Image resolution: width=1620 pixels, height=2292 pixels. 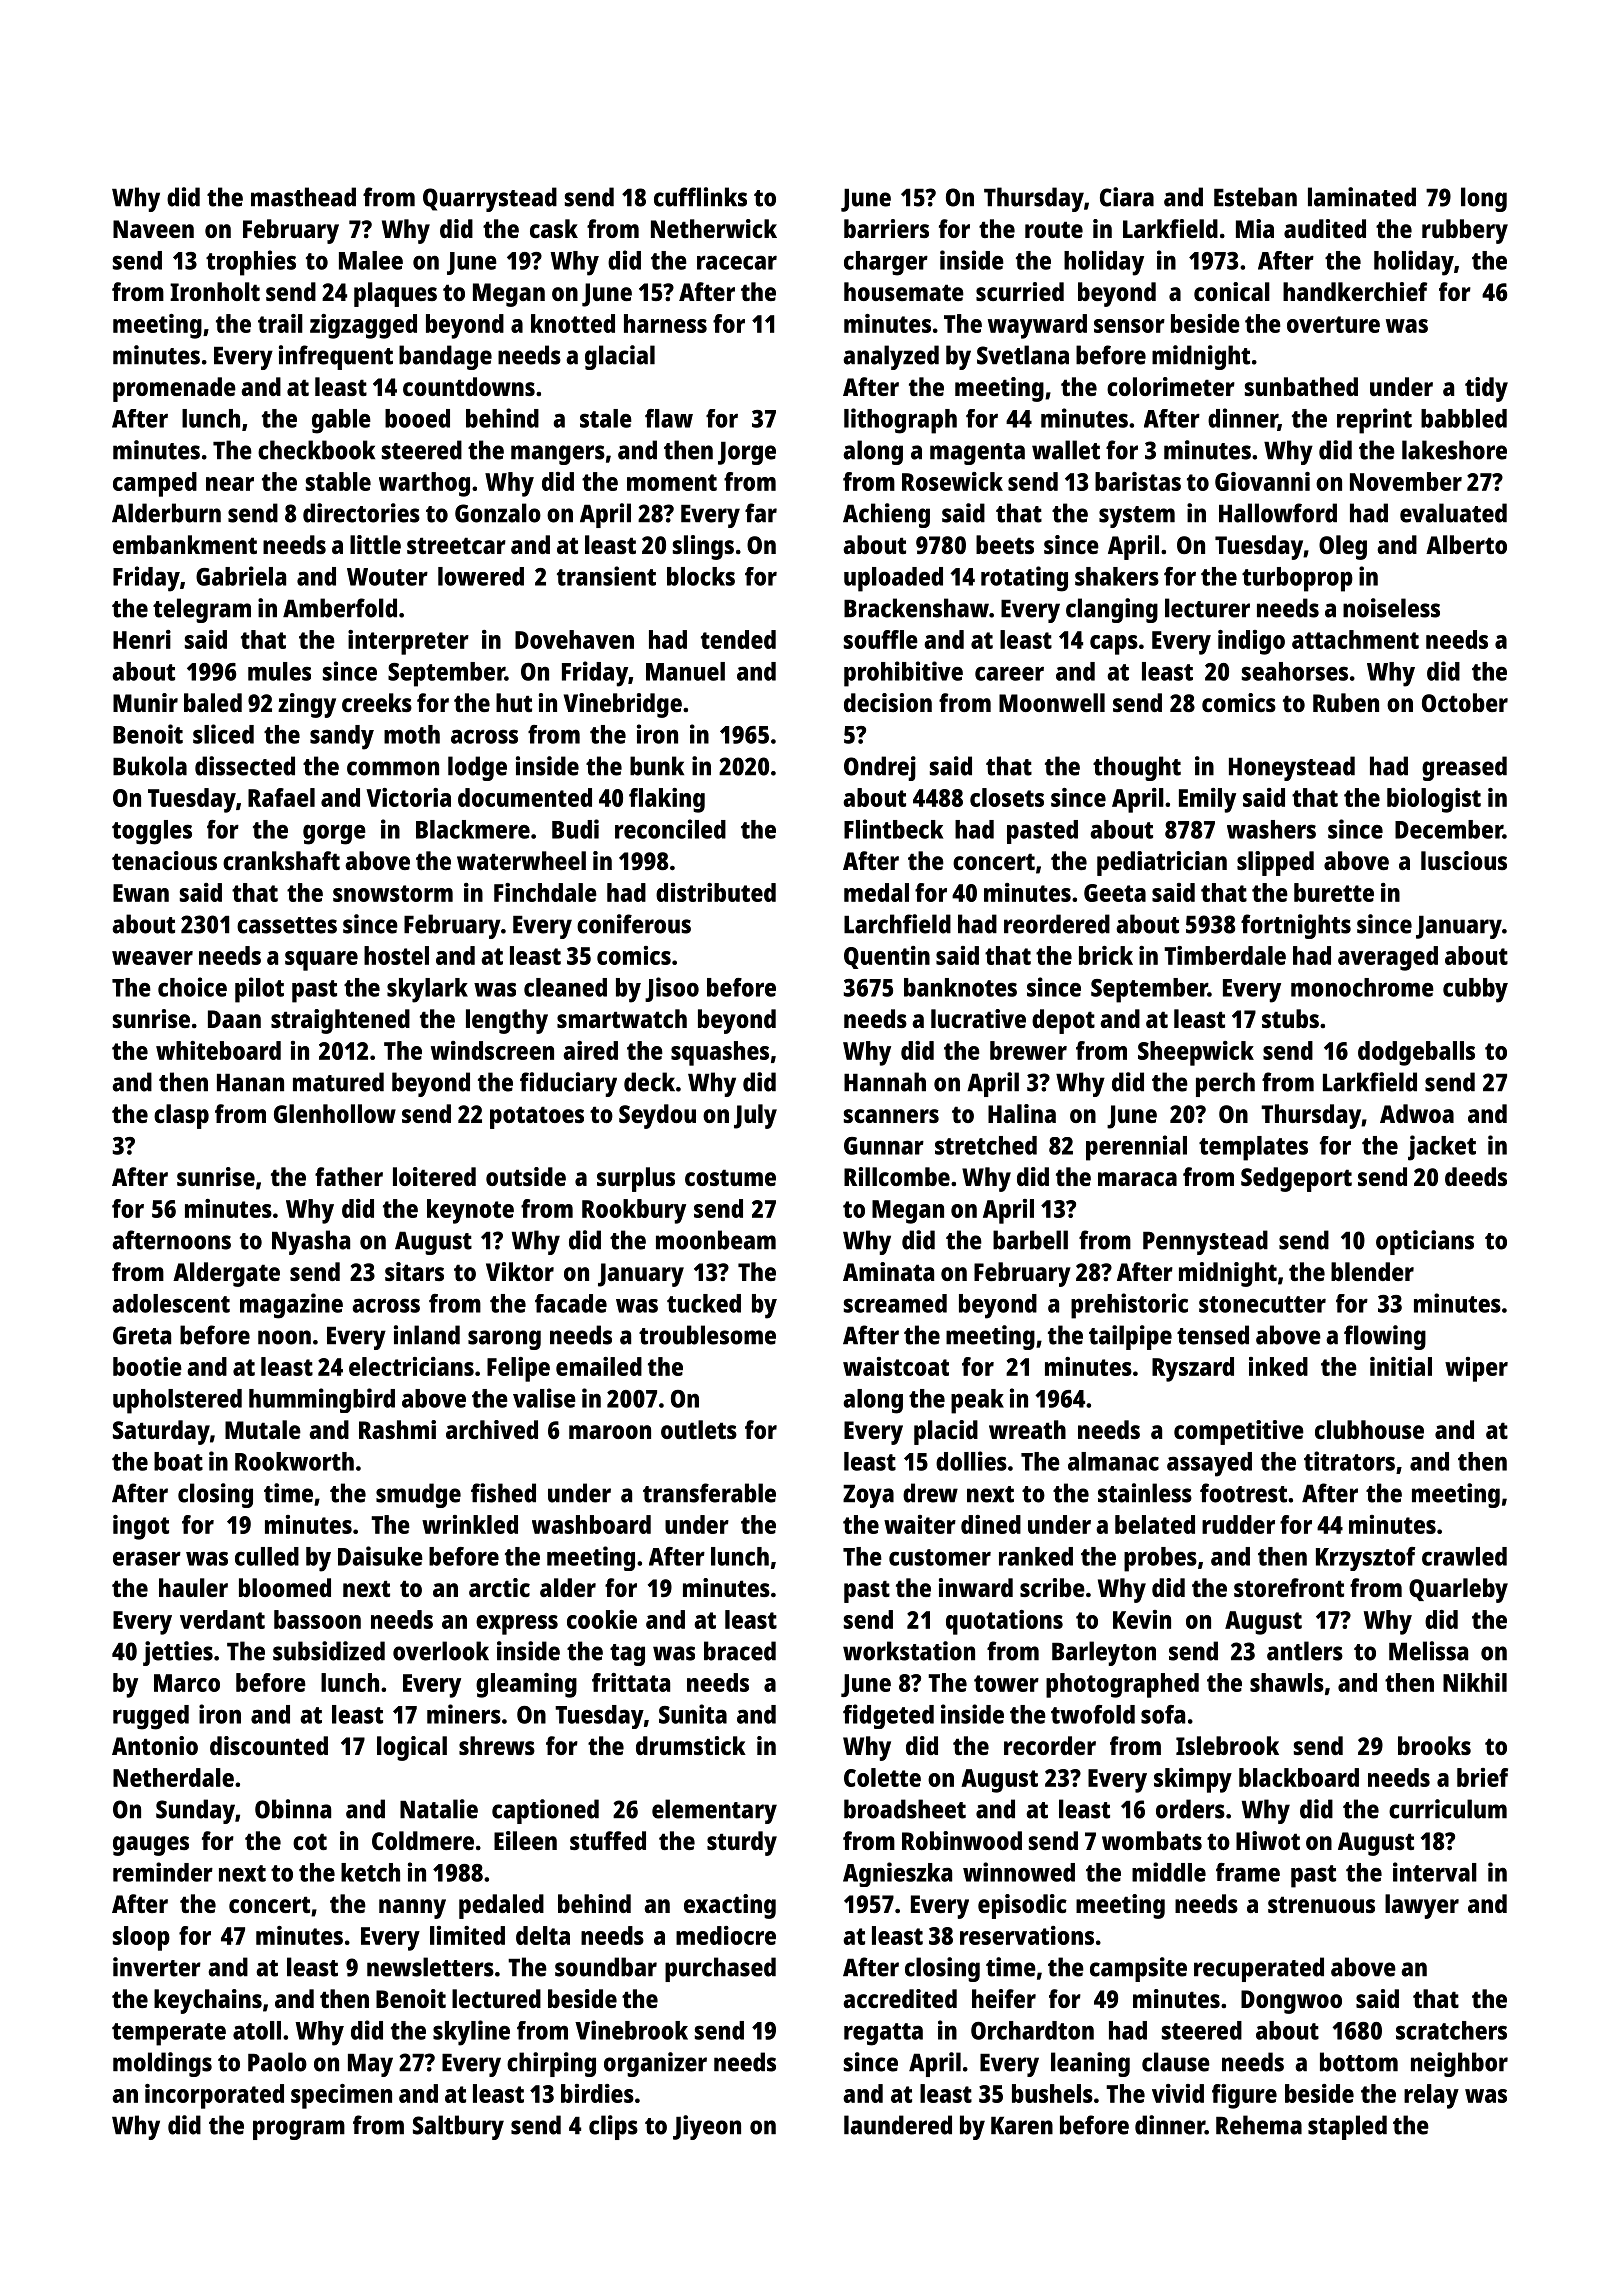 What do you see at coordinates (303, 197) in the screenshot?
I see `masthead` at bounding box center [303, 197].
